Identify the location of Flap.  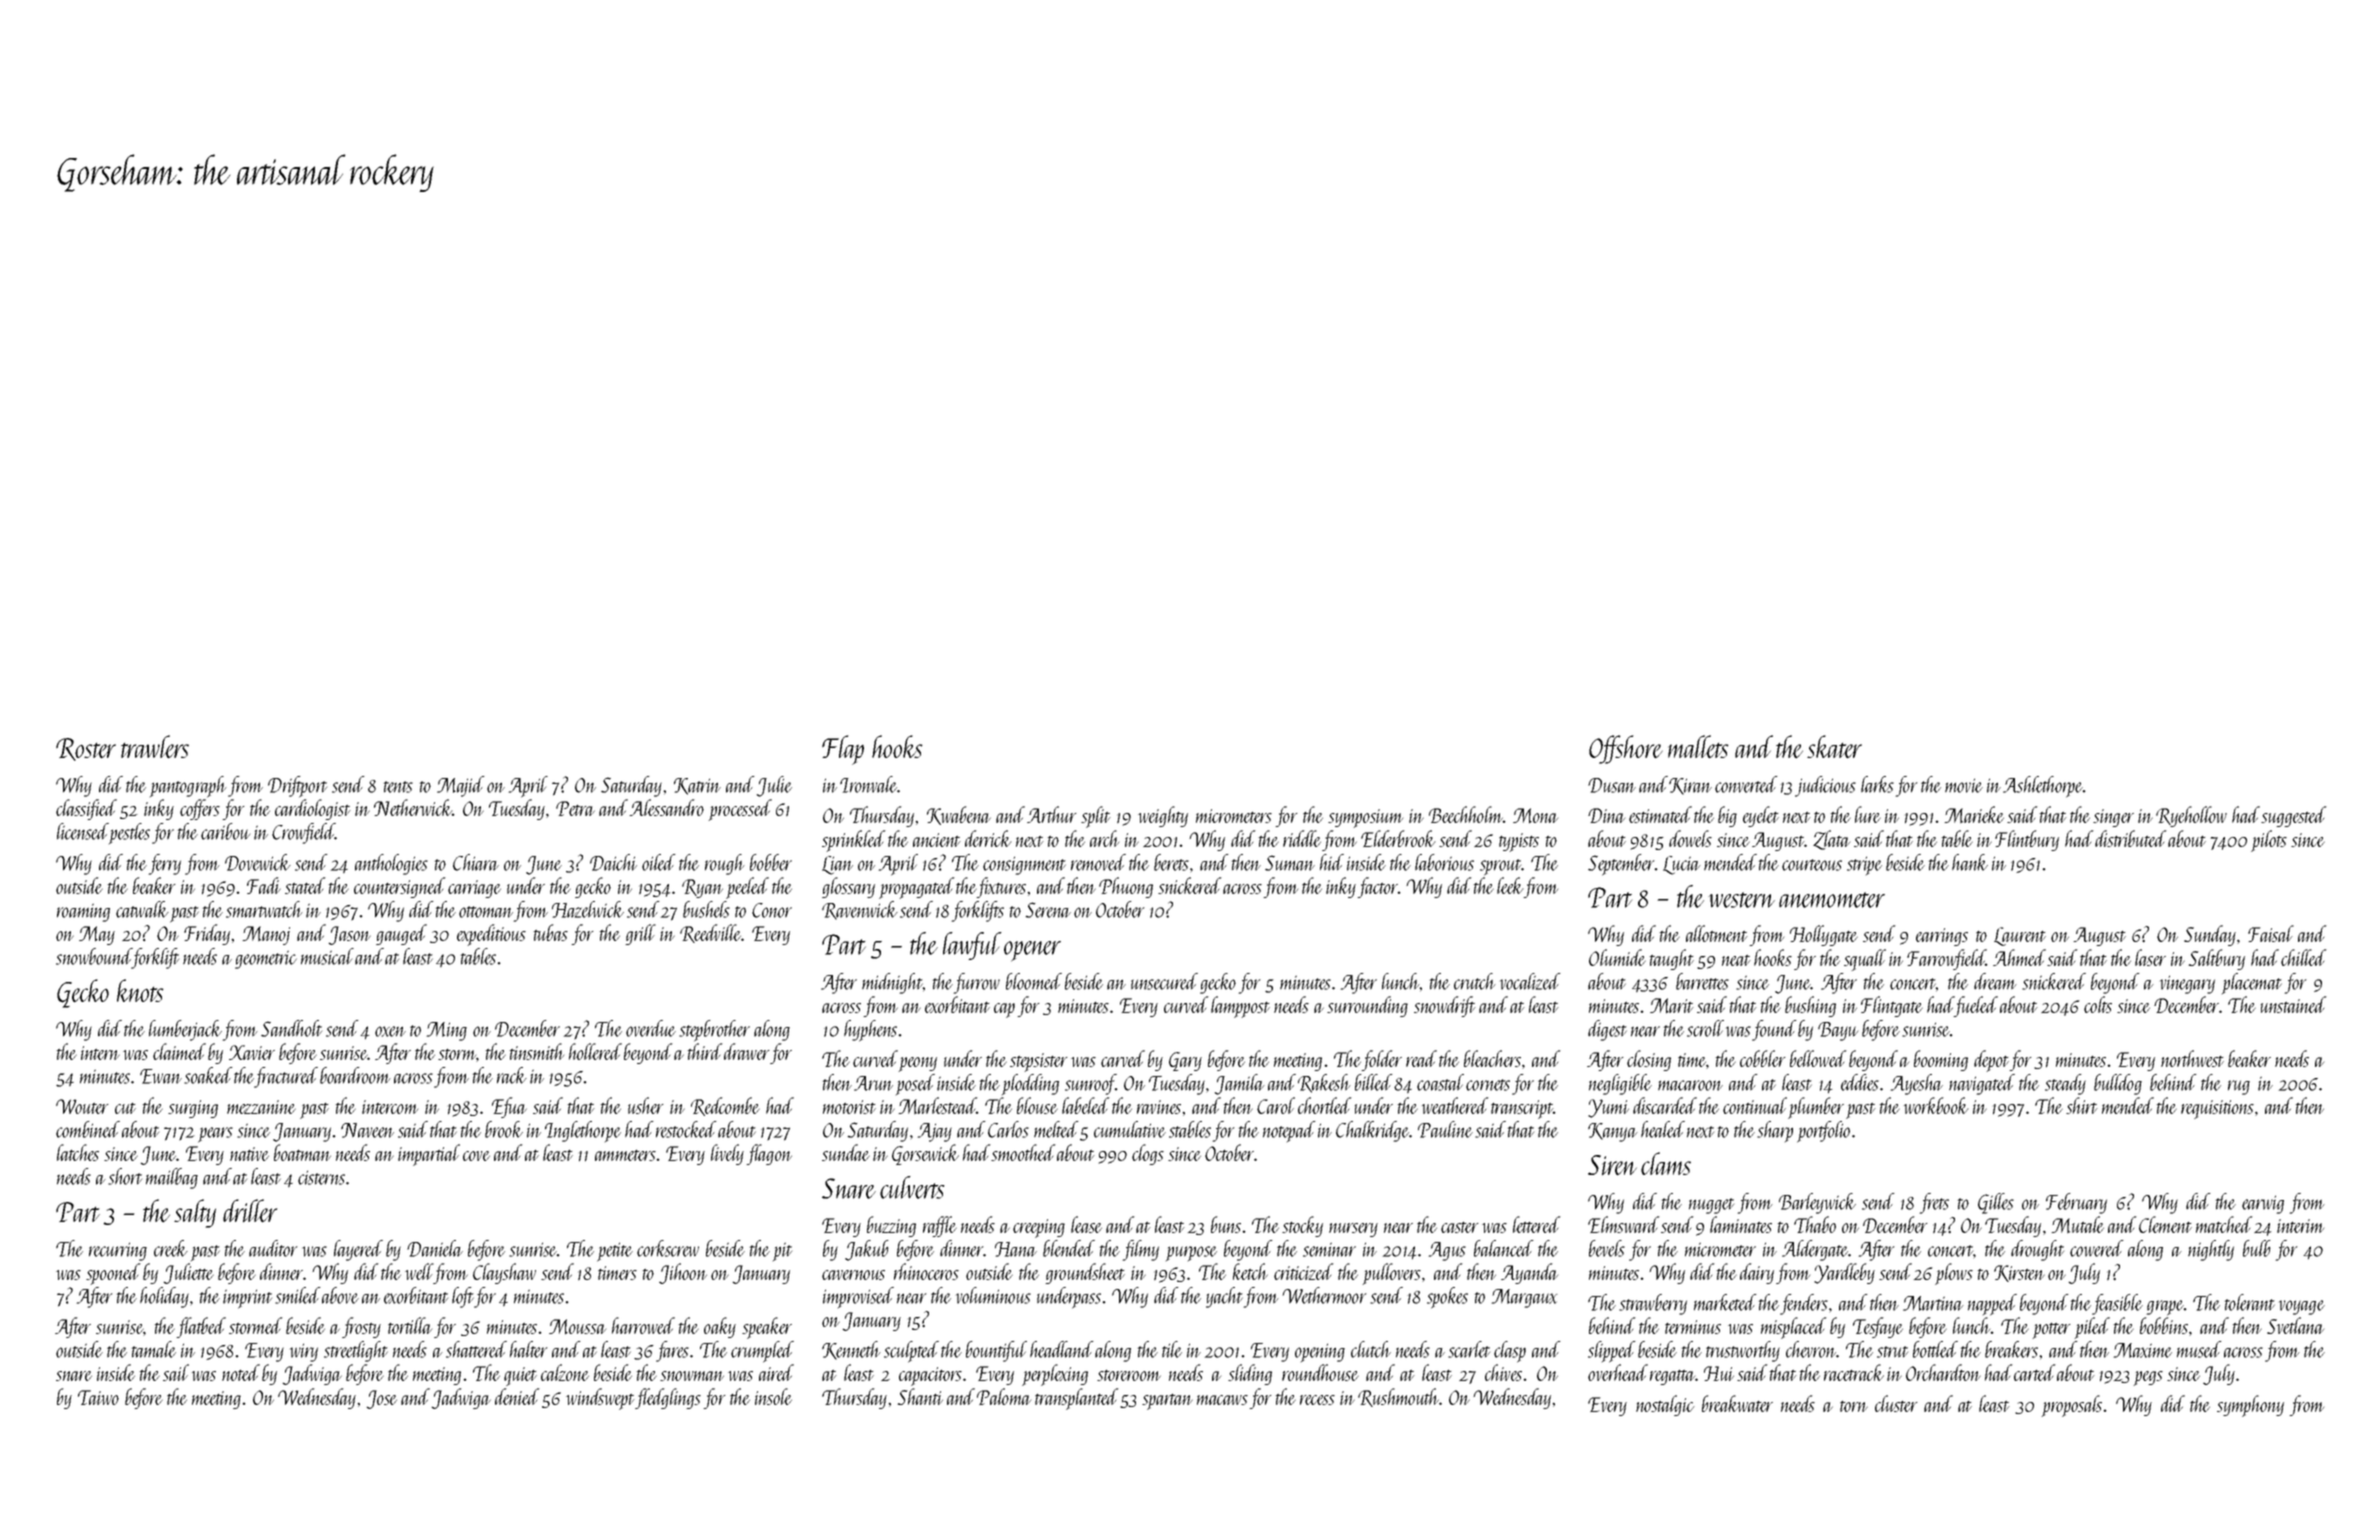
(843, 750).
